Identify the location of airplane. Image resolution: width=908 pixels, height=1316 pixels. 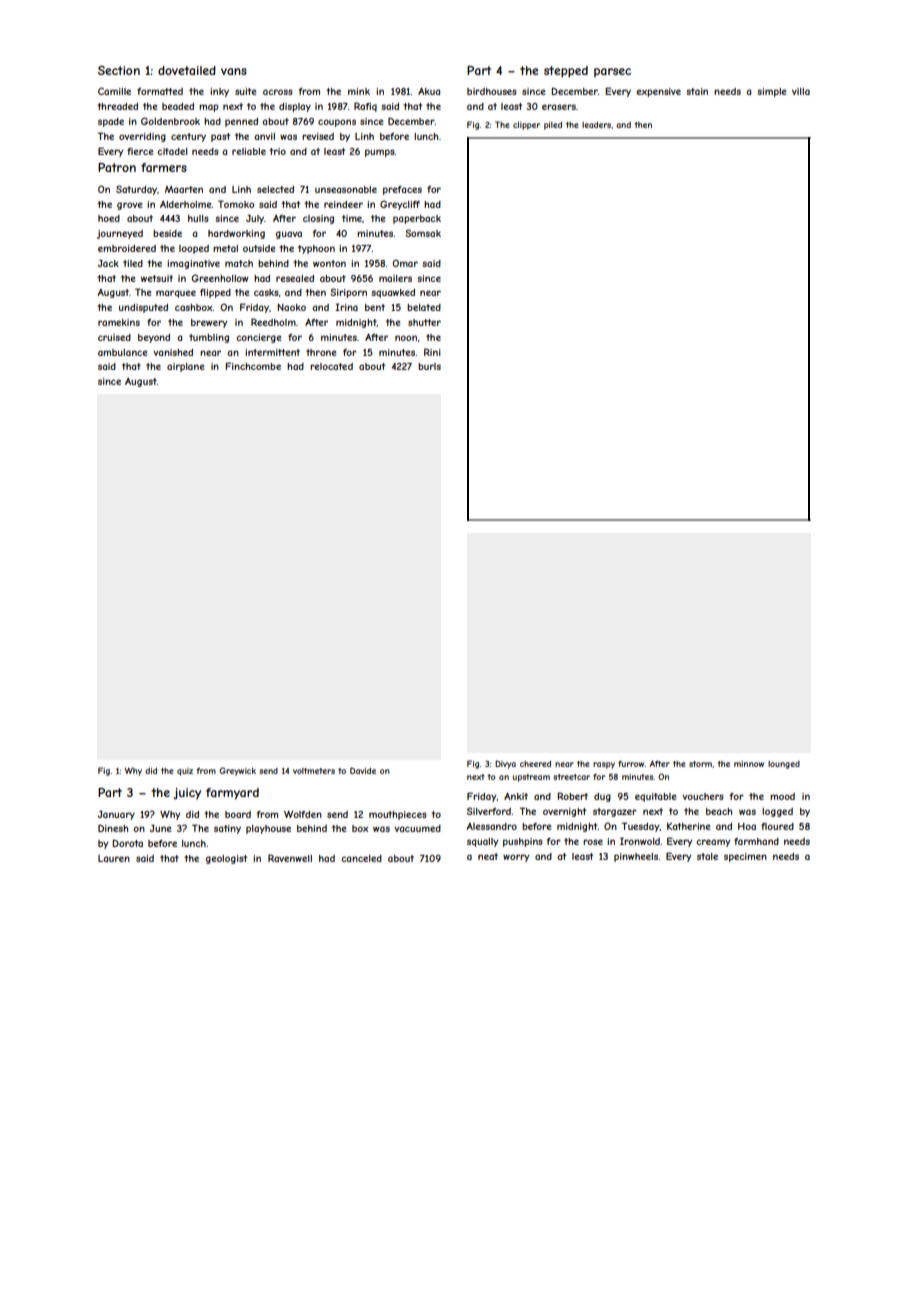
(185, 367).
